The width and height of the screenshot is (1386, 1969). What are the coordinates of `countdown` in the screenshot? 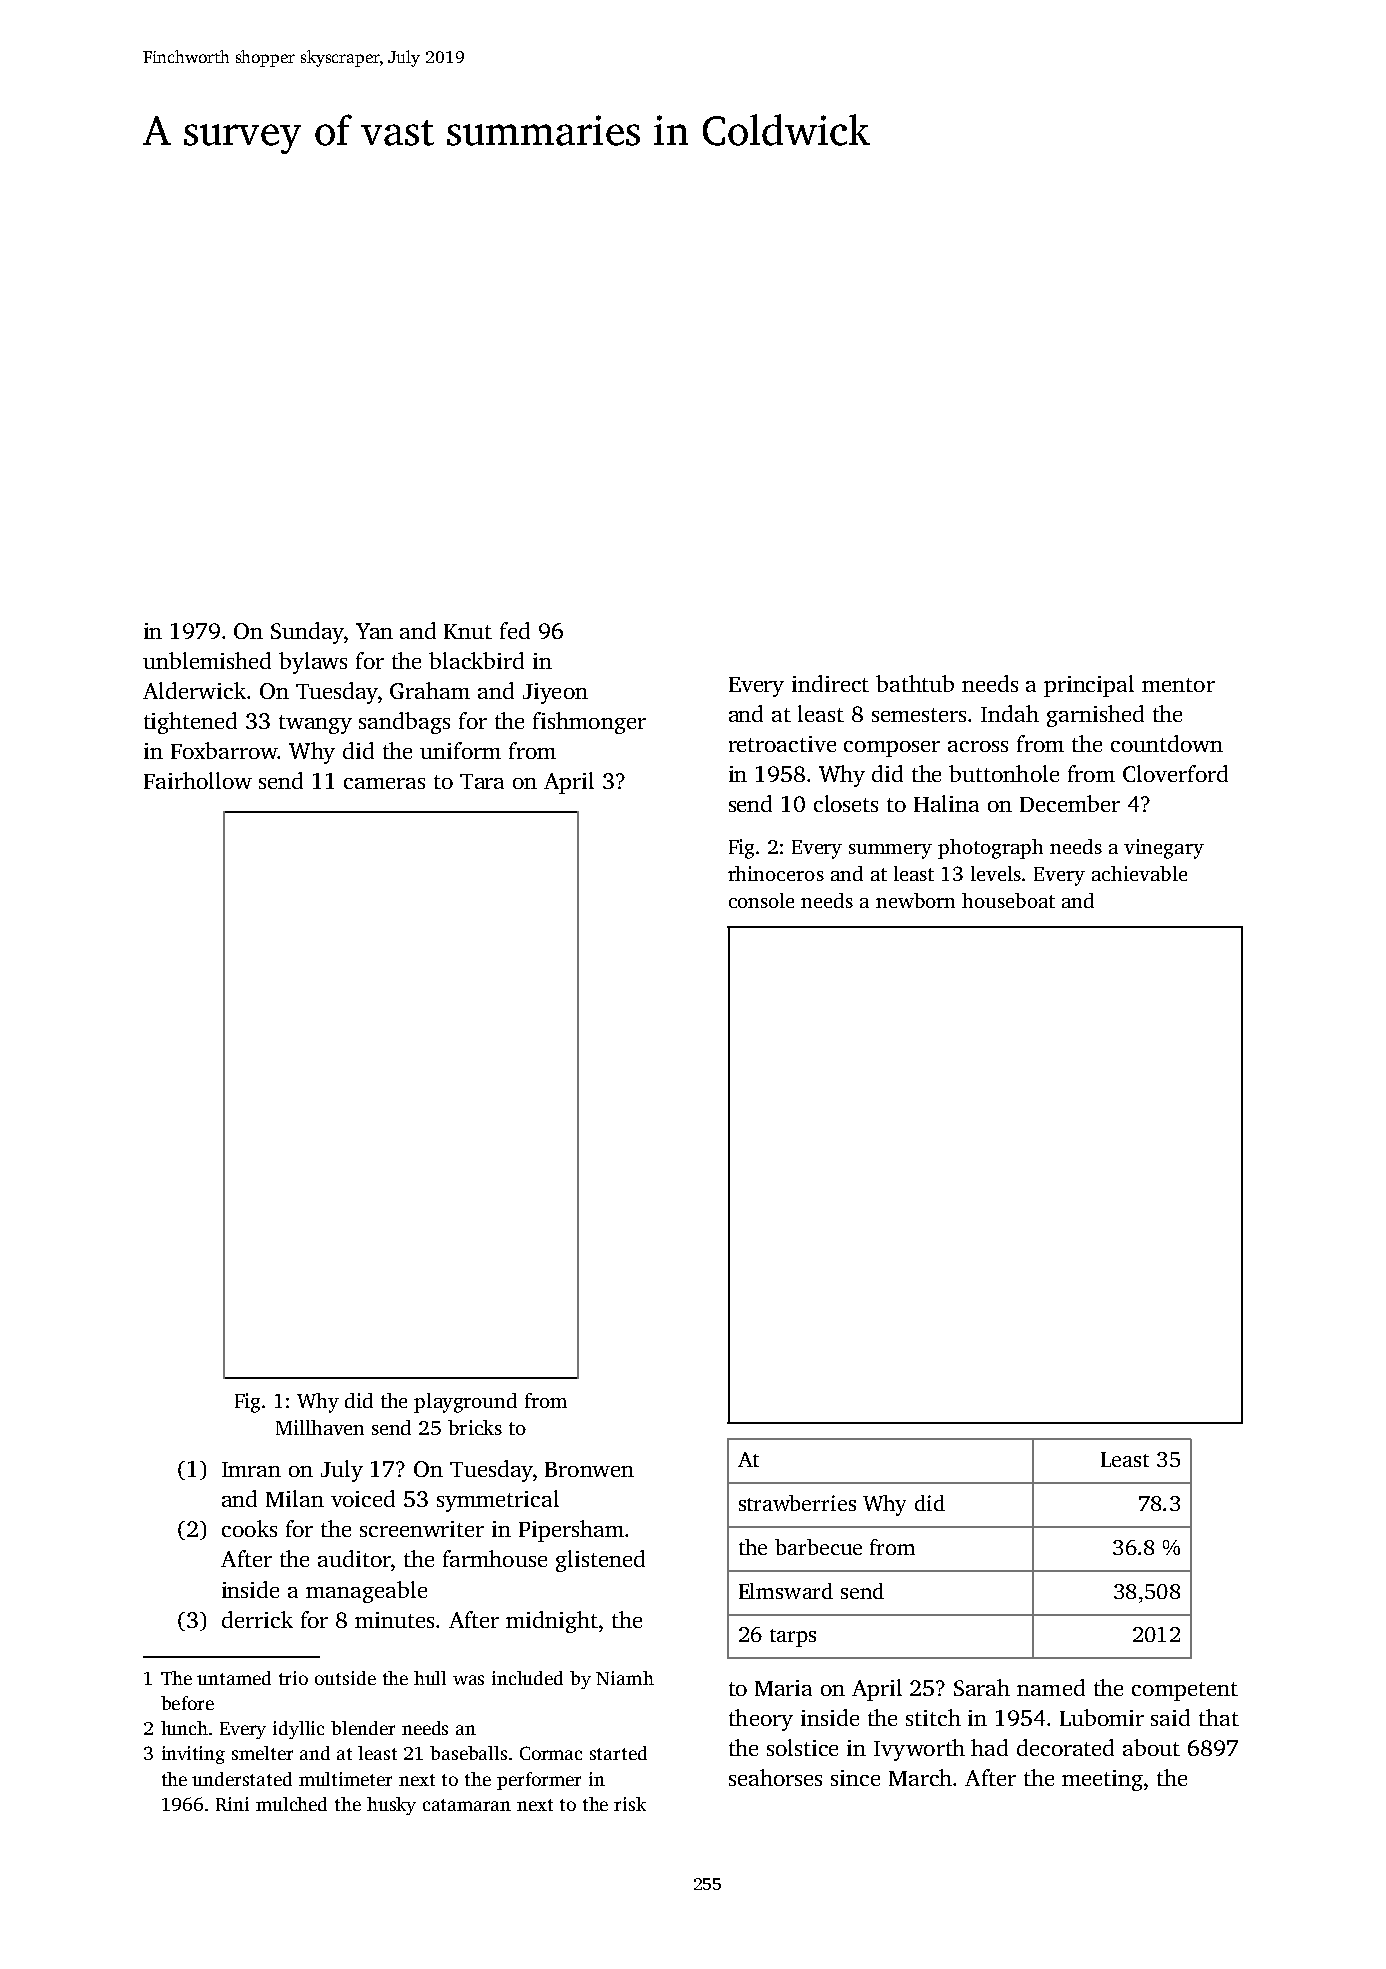 It's located at (1167, 743).
